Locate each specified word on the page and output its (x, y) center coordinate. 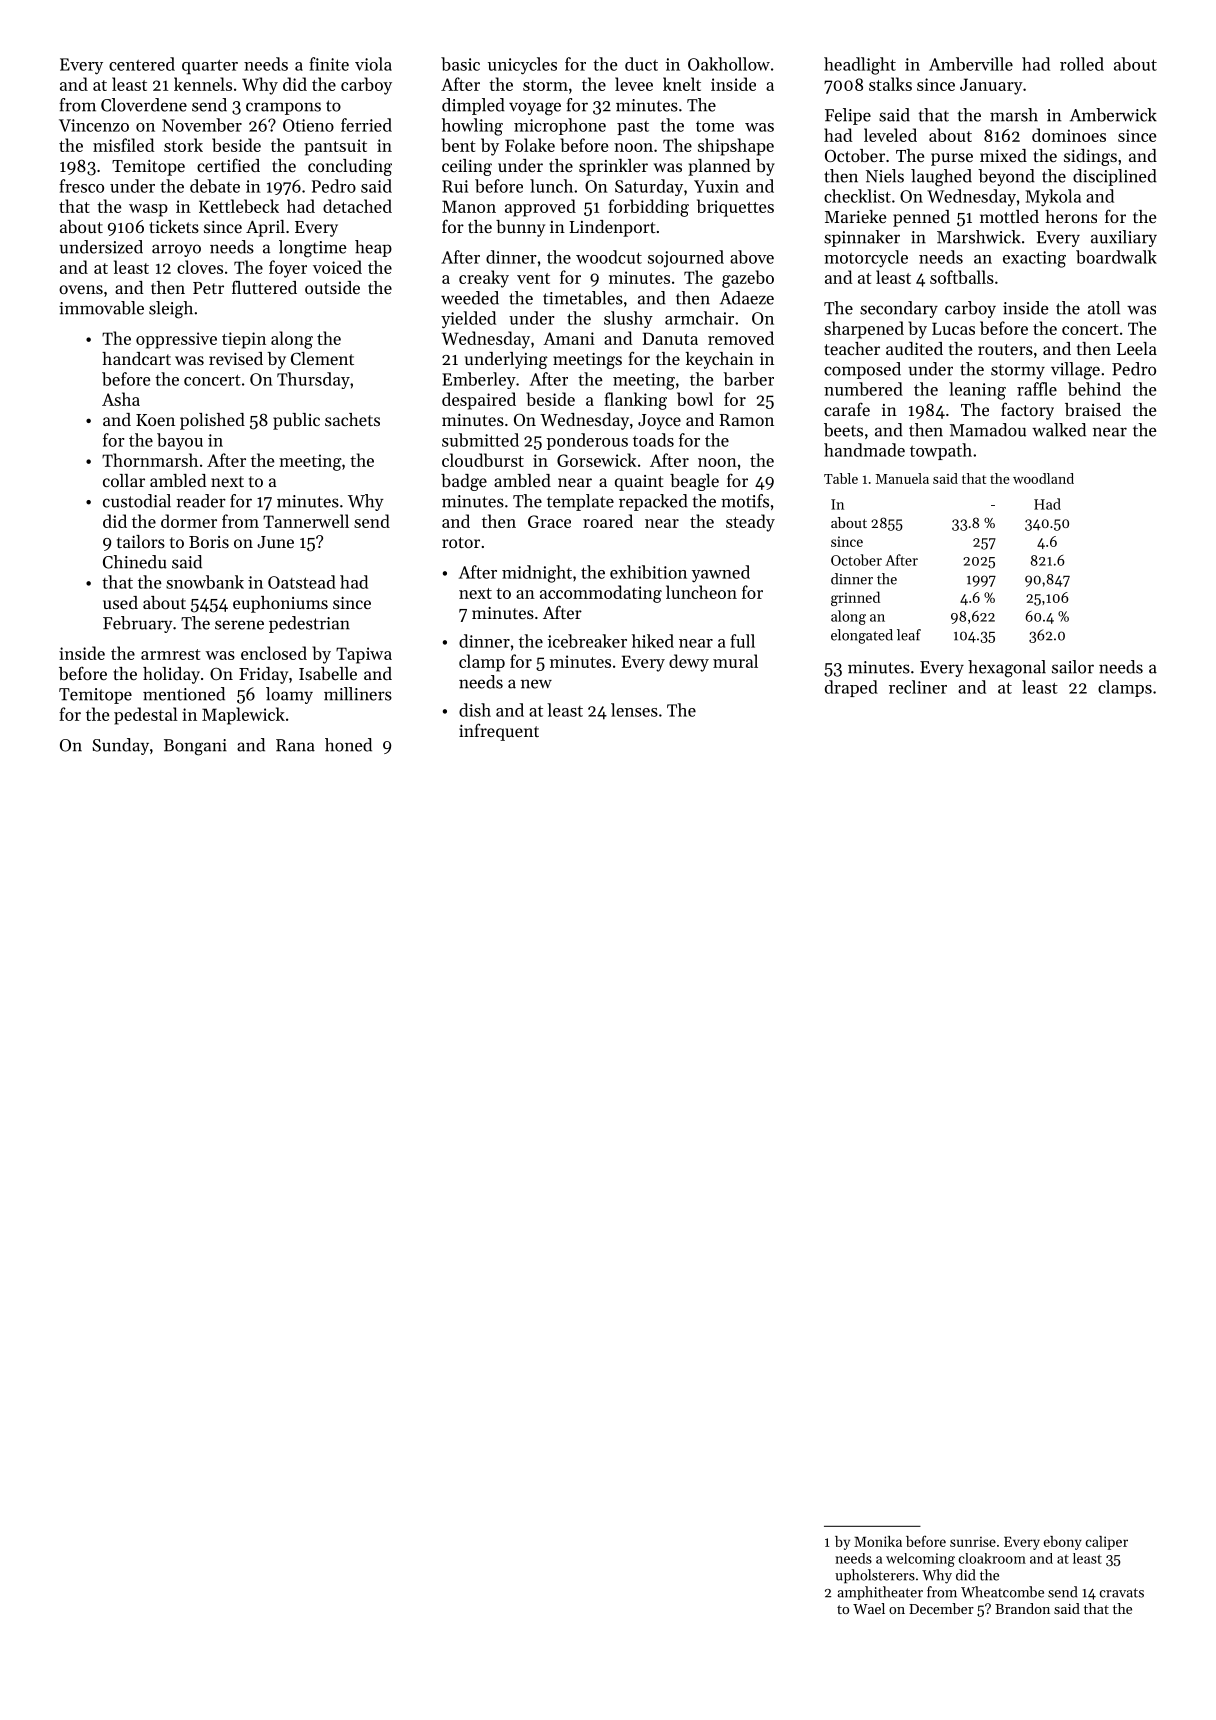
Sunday (120, 746)
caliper (1107, 1543)
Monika (878, 1541)
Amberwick (1113, 115)
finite (329, 64)
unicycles (522, 66)
